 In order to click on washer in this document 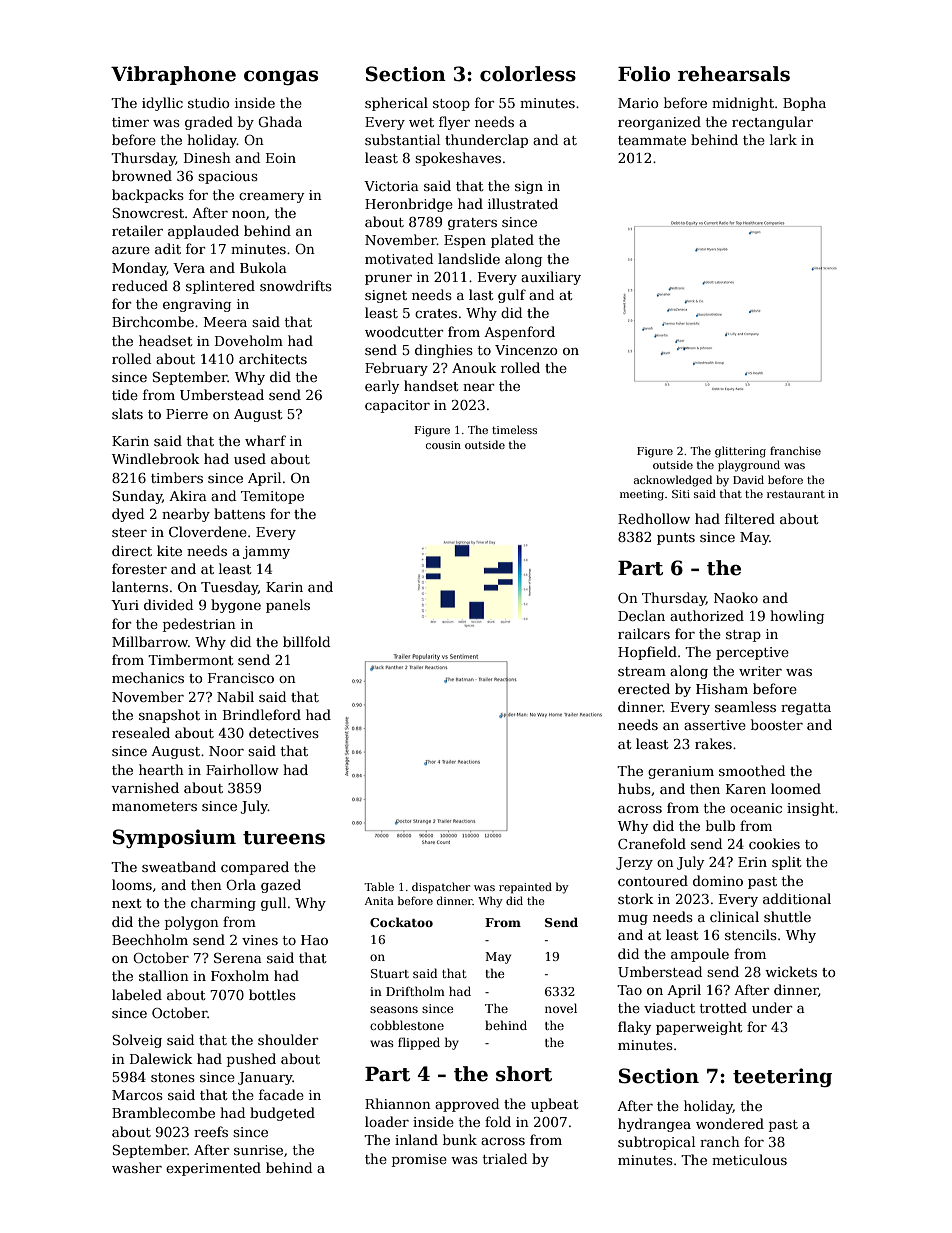, I will do `click(137, 1167)`.
